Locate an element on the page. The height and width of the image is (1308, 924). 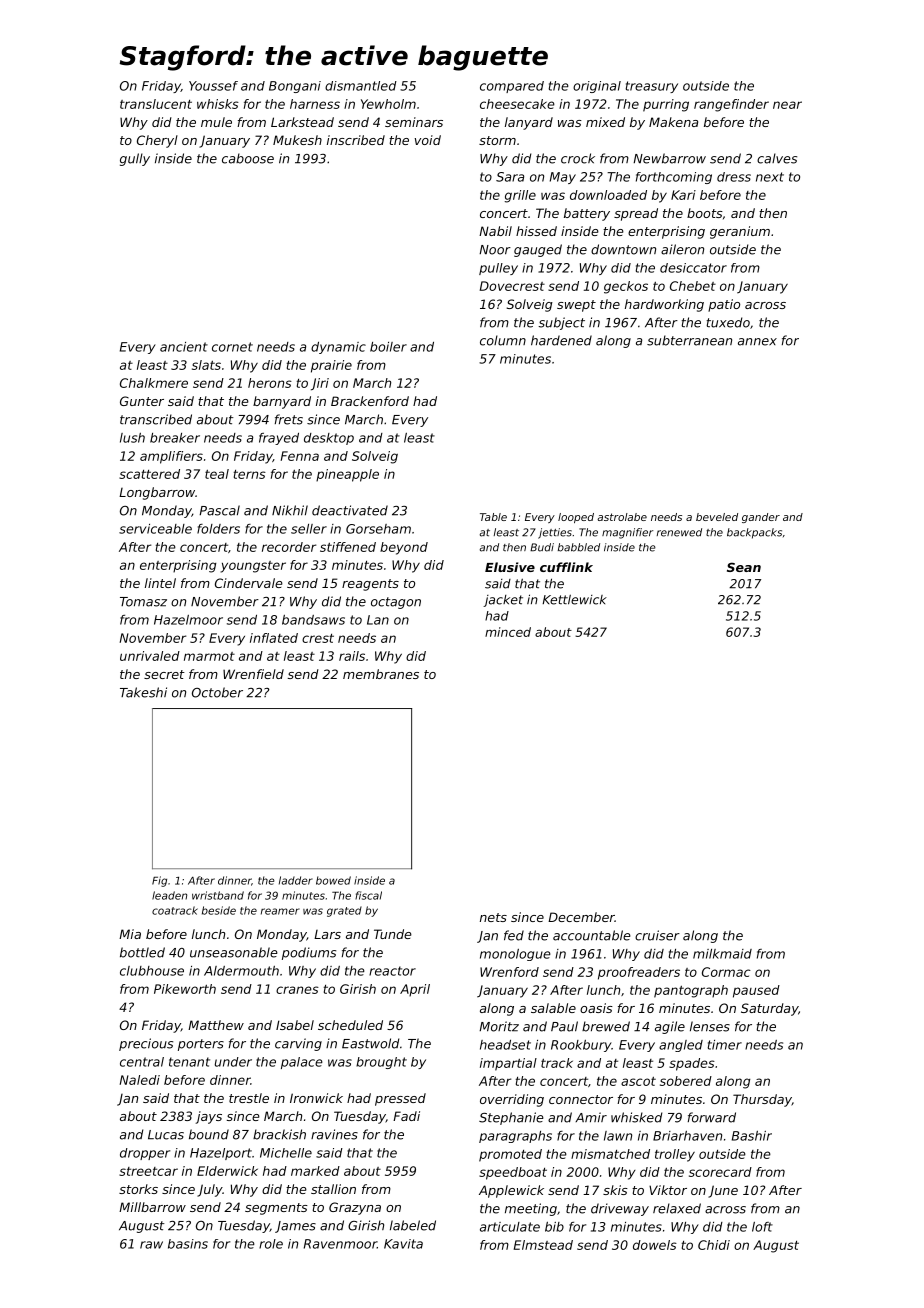
cruiser is located at coordinates (657, 935).
